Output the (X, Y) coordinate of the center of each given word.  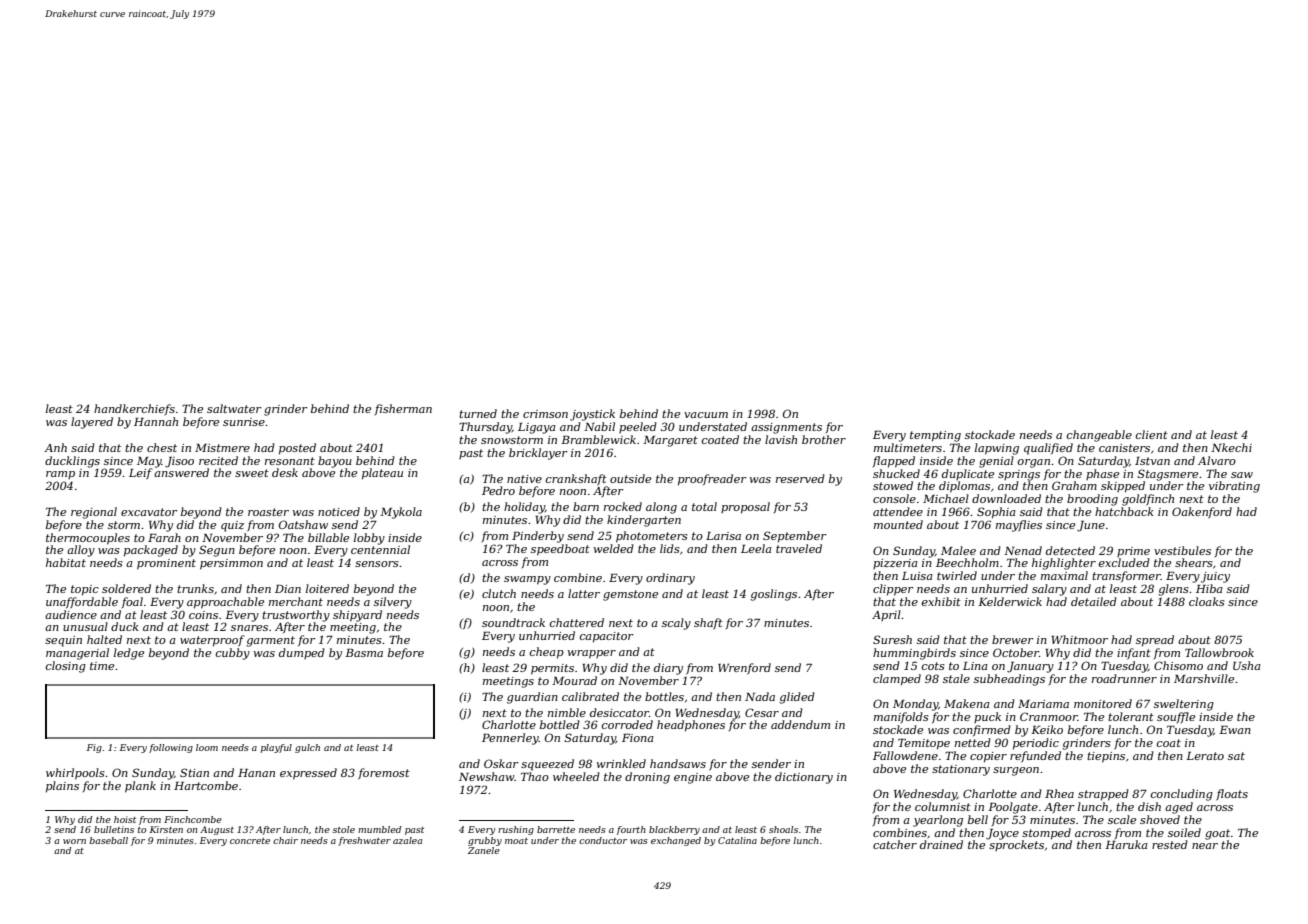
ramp (60, 475)
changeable (1099, 436)
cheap (547, 653)
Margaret (670, 441)
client (1152, 434)
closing (66, 667)
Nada (760, 696)
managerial (77, 654)
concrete (250, 841)
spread (1155, 641)
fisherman (403, 409)
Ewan (1235, 730)
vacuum (706, 415)
